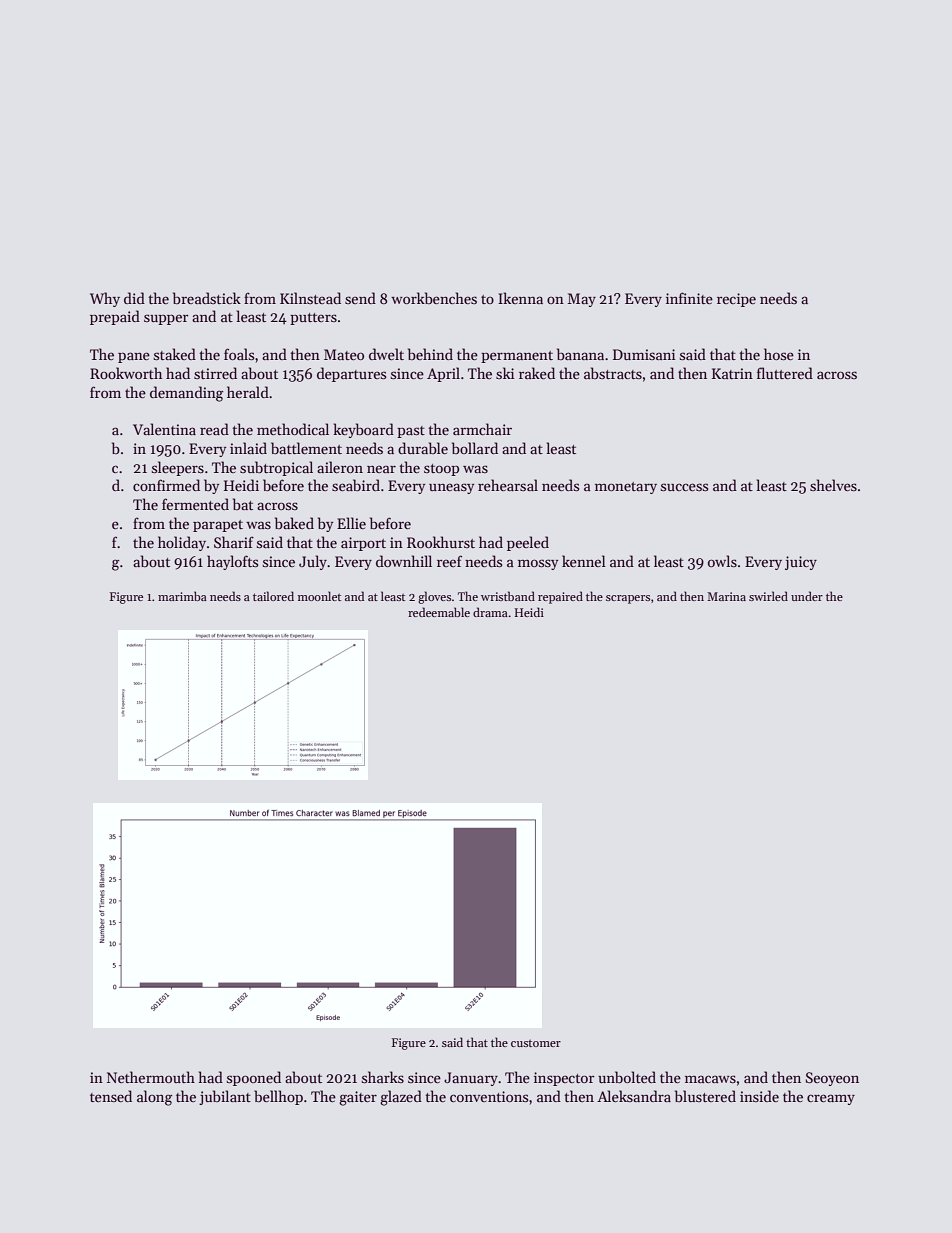 The width and height of the page is (952, 1233). What do you see at coordinates (105, 299) in the page?
I see `Why` at bounding box center [105, 299].
